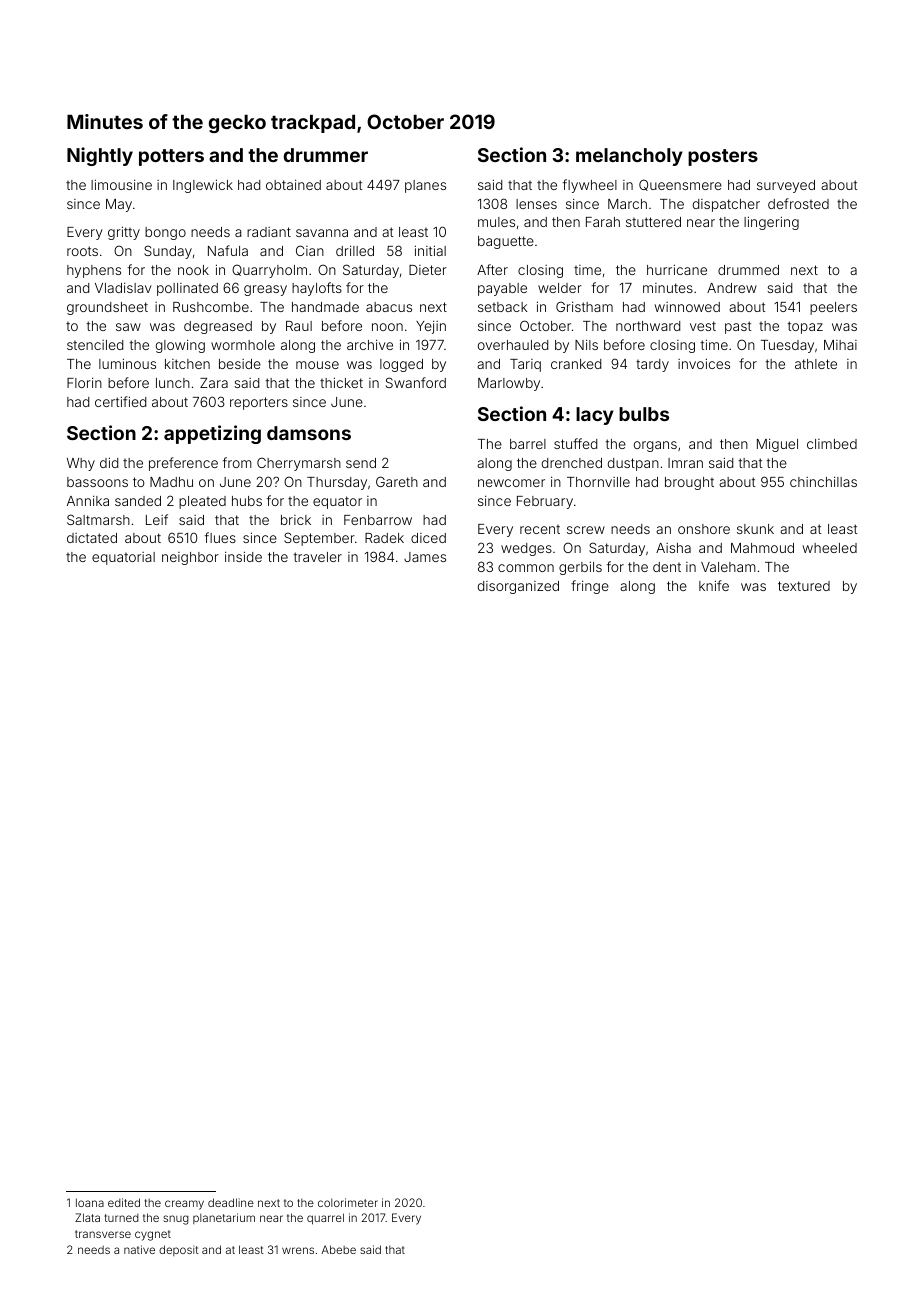  Describe the element at coordinates (190, 558) in the screenshot. I see `neighbor` at that location.
